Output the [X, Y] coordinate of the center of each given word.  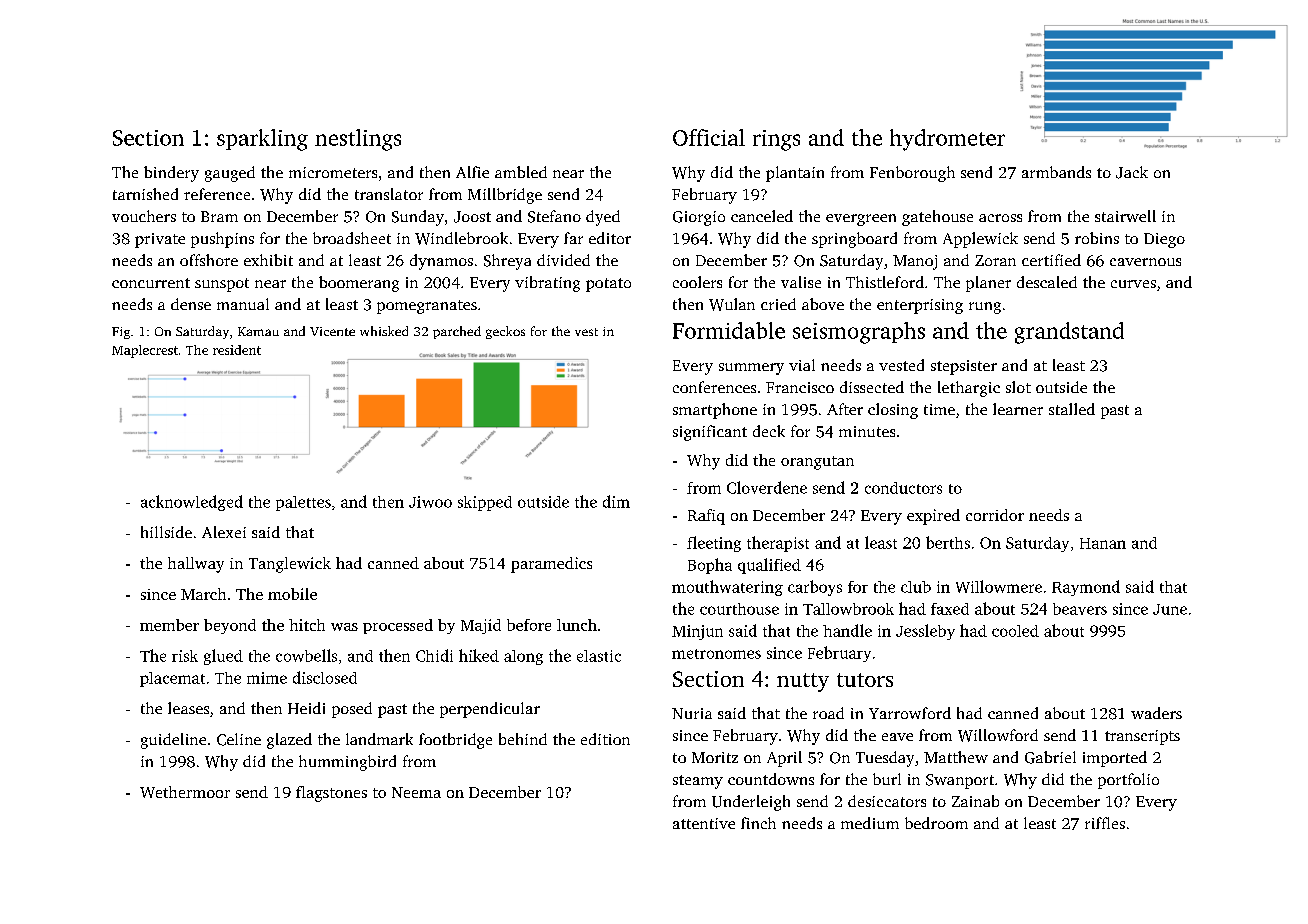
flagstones [331, 794]
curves [1133, 284]
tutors [865, 680]
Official [709, 137]
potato [608, 285]
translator [389, 194]
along [523, 657]
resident [237, 350]
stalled [1072, 409]
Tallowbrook [848, 609]
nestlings [358, 140]
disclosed [325, 677]
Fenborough [912, 174]
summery [751, 369]
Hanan [1103, 543]
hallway [196, 565]
